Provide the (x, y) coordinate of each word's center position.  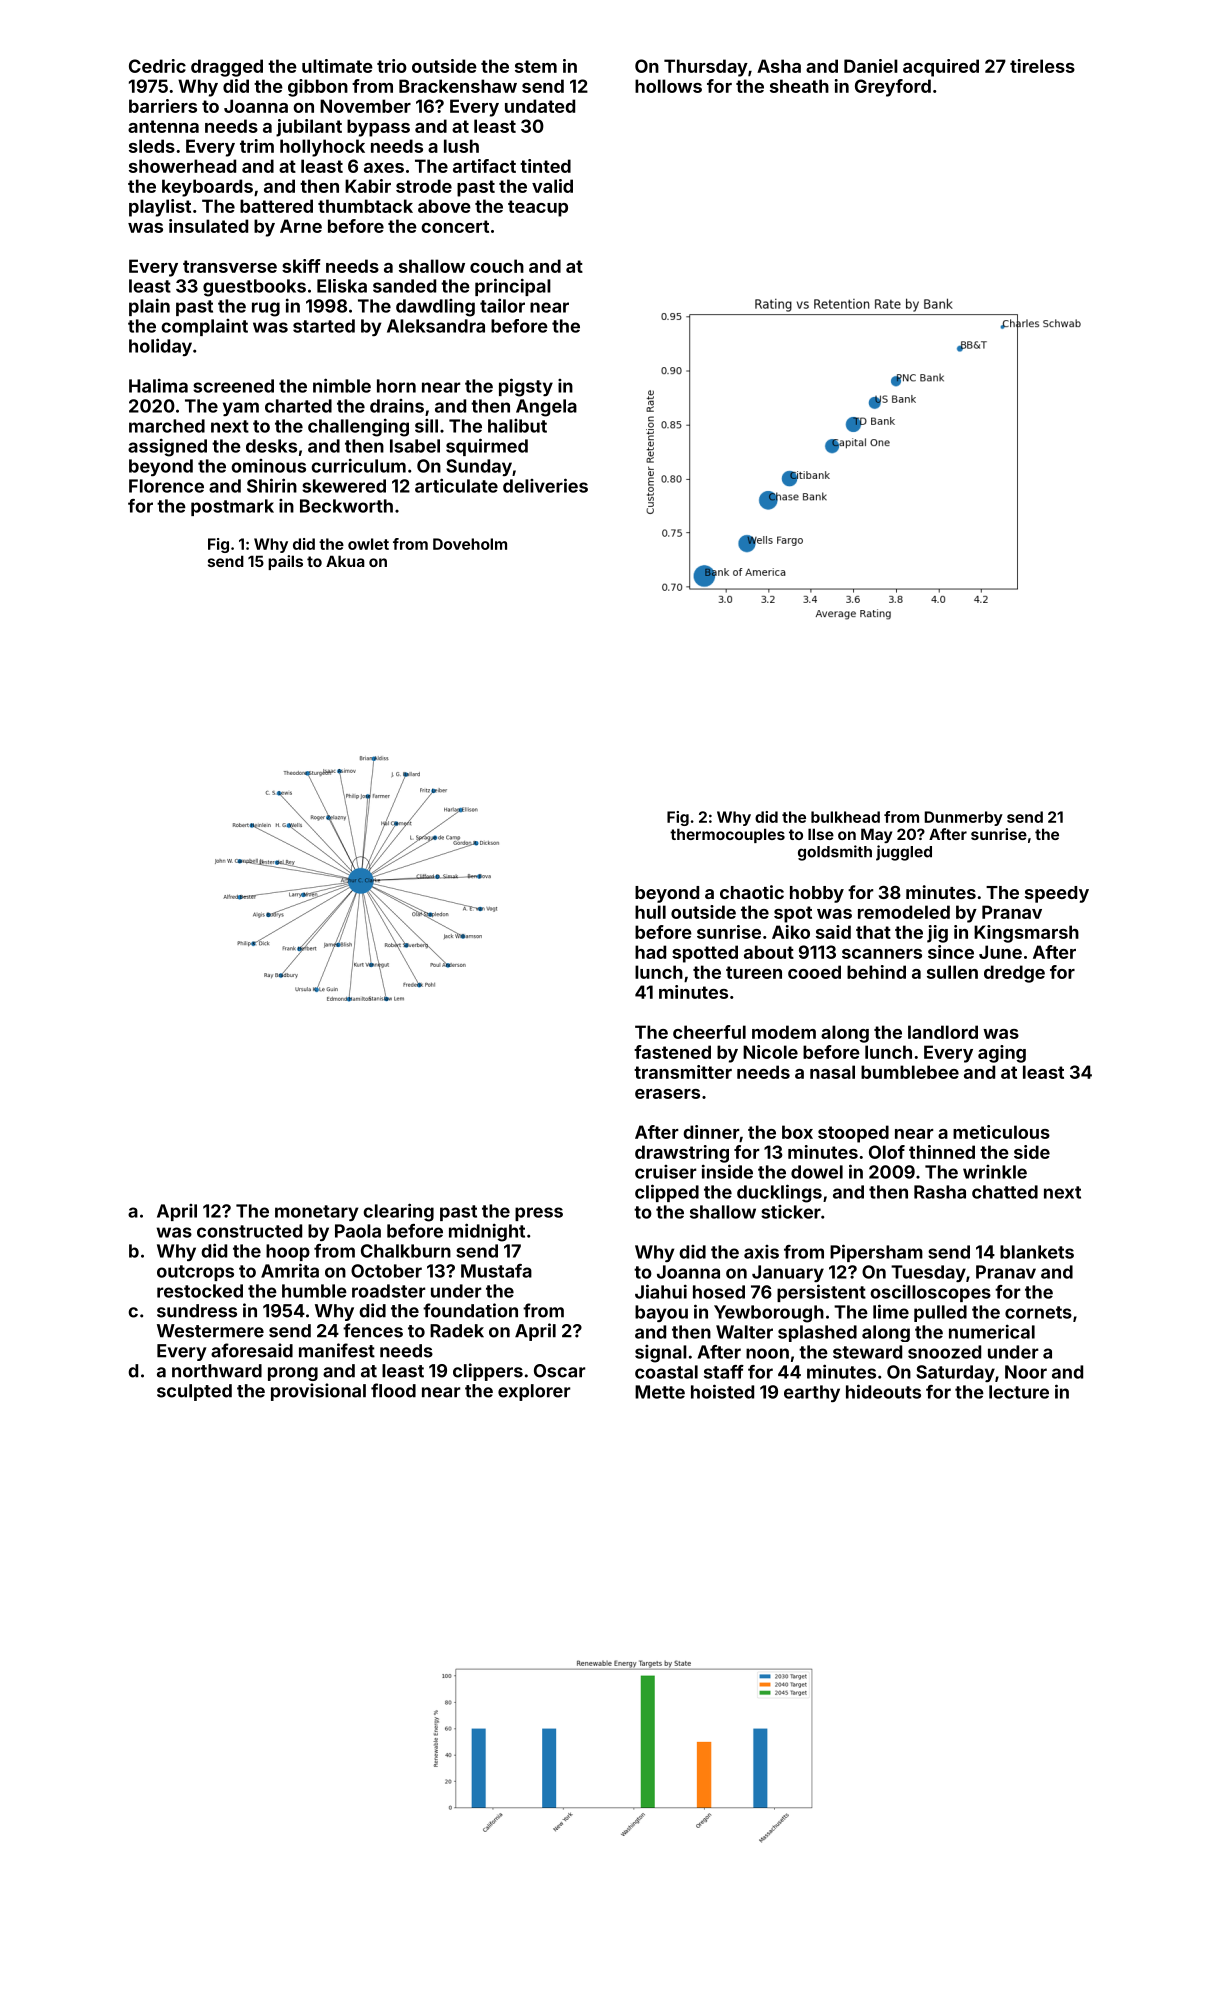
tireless (1042, 66)
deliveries (545, 485)
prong (293, 1374)
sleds (152, 146)
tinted (545, 166)
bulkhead (845, 817)
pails (285, 562)
